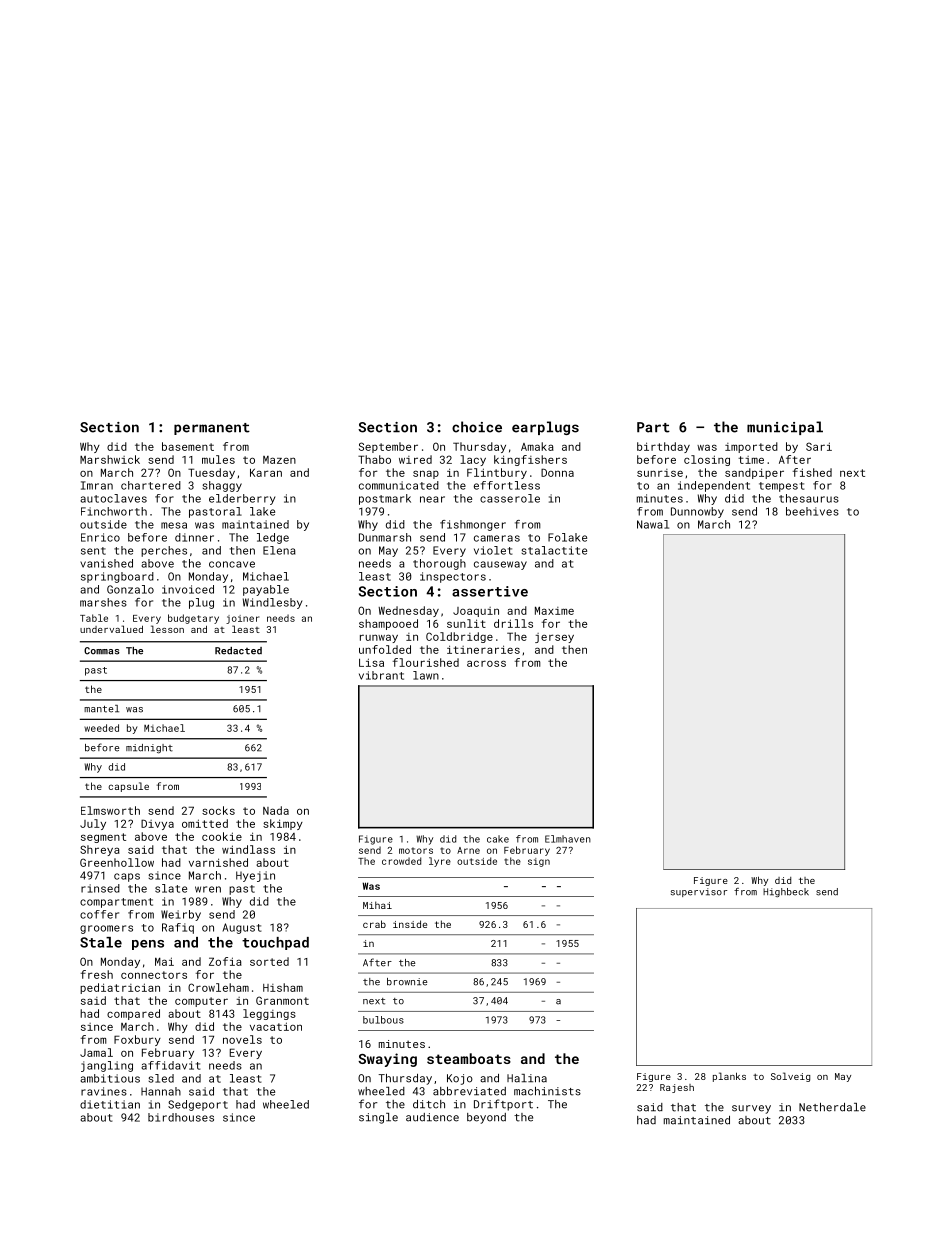 The width and height of the document is (952, 1233). I want to click on municipal, so click(785, 428).
